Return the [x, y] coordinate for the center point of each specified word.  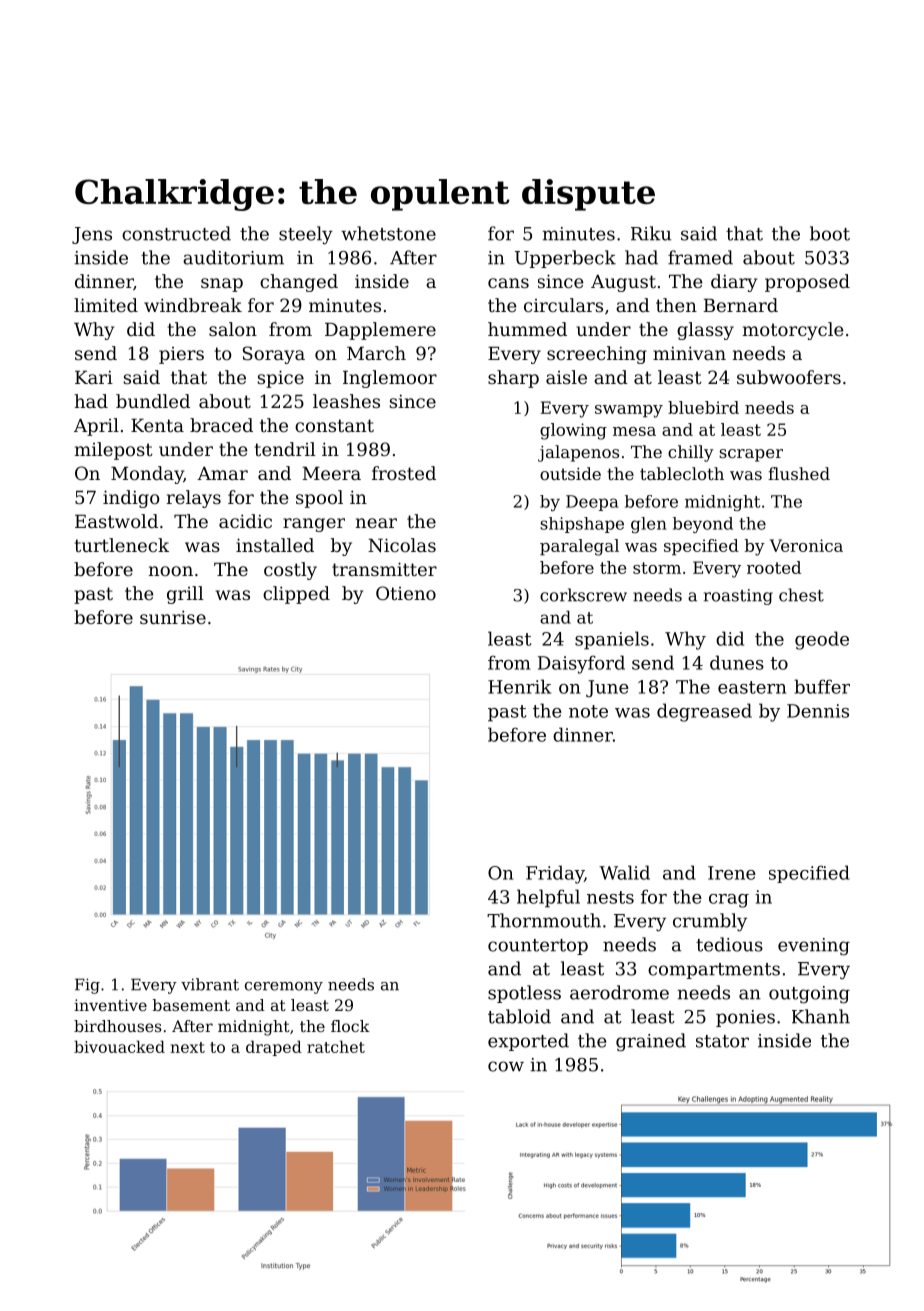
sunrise [173, 617]
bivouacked [119, 1046]
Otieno [406, 593]
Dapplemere [380, 331]
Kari [94, 377]
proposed [807, 283]
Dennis [818, 711]
